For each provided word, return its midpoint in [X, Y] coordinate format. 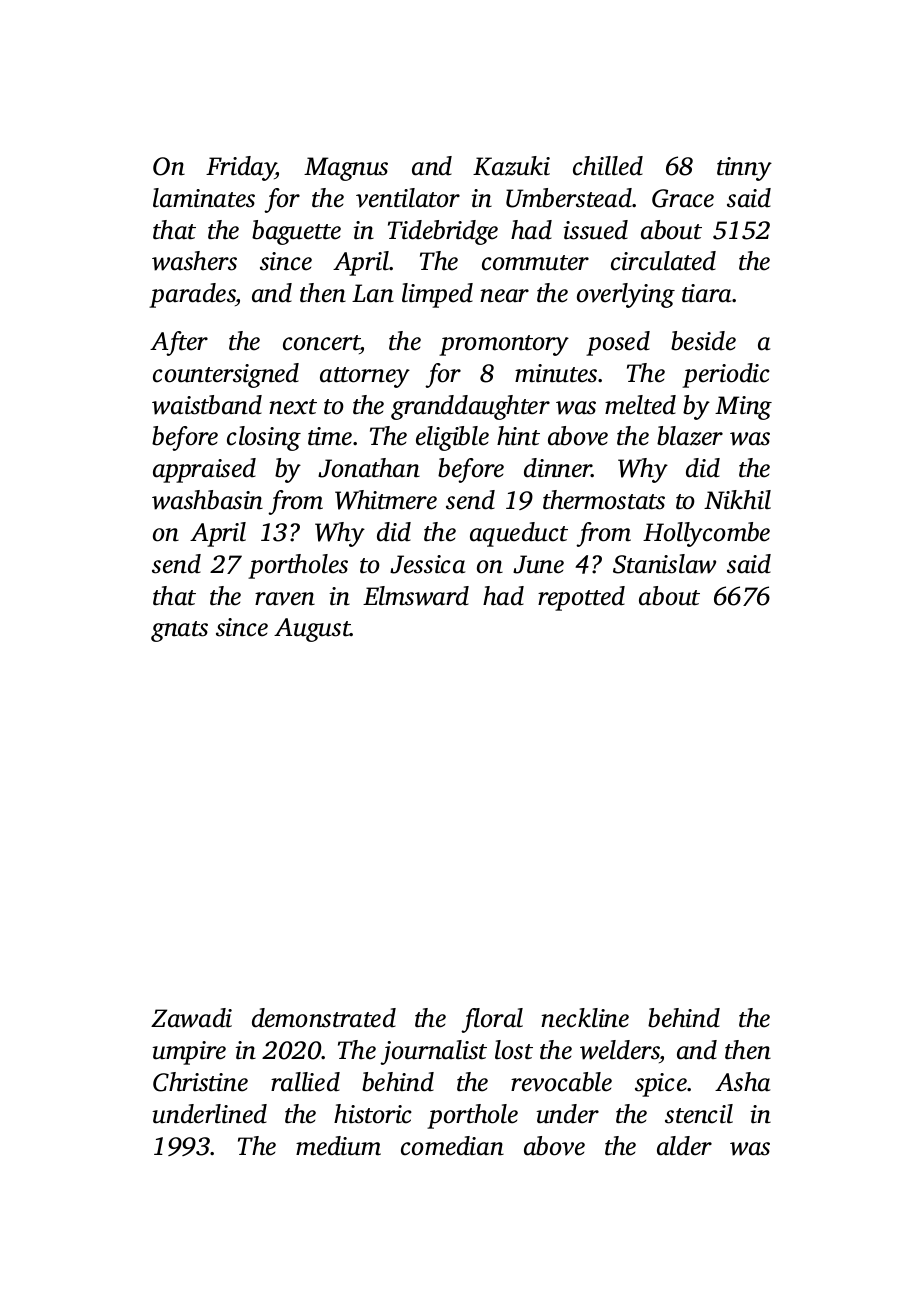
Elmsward [416, 596]
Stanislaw [664, 564]
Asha [742, 1082]
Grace [683, 198]
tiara [706, 293]
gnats [179, 631]
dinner [558, 468]
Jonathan [369, 468]
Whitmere [386, 500]
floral [492, 1020]
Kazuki [511, 166]
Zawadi [191, 1018]
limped [437, 295]
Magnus [346, 169]
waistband [207, 405]
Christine [200, 1082]
